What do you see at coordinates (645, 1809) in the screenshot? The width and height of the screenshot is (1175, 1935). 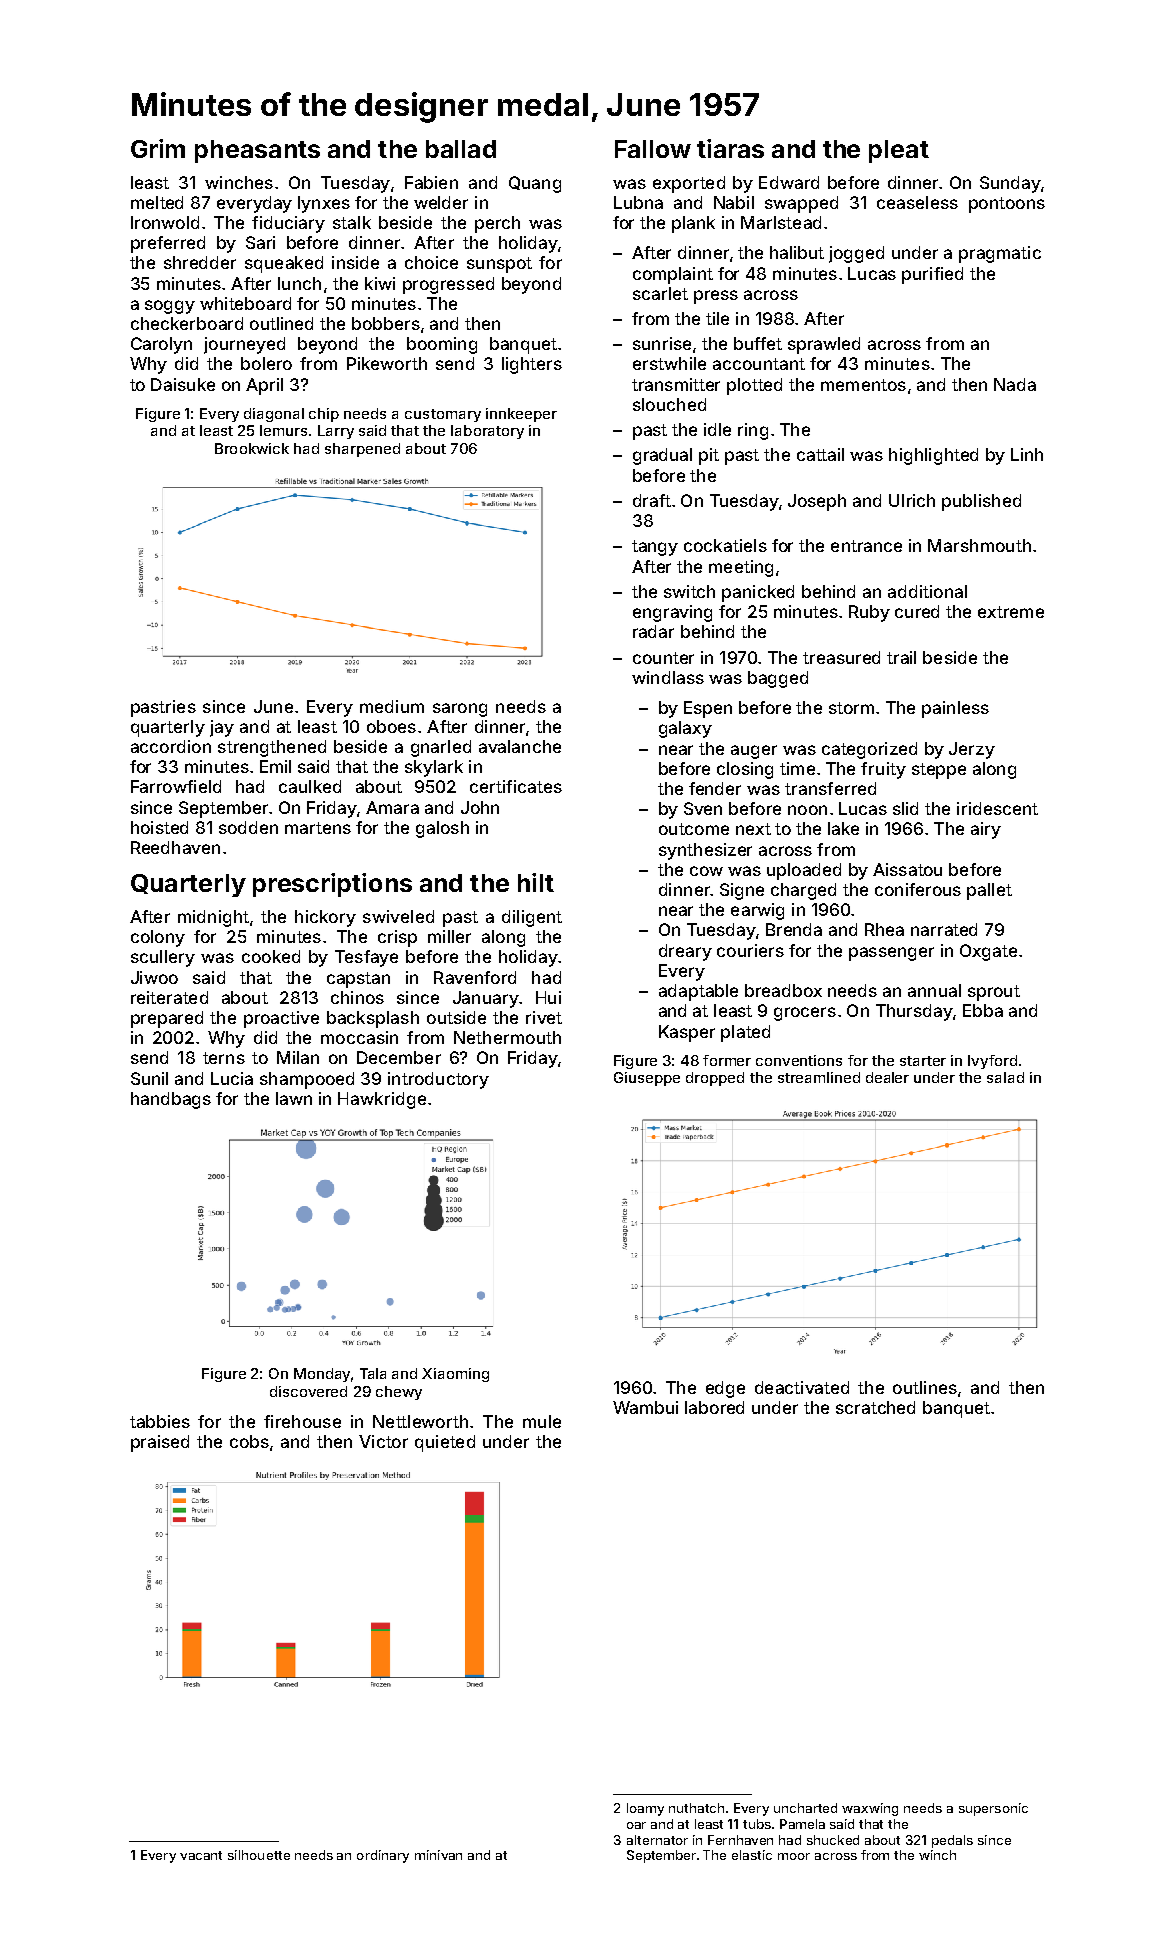 I see `loamy` at bounding box center [645, 1809].
